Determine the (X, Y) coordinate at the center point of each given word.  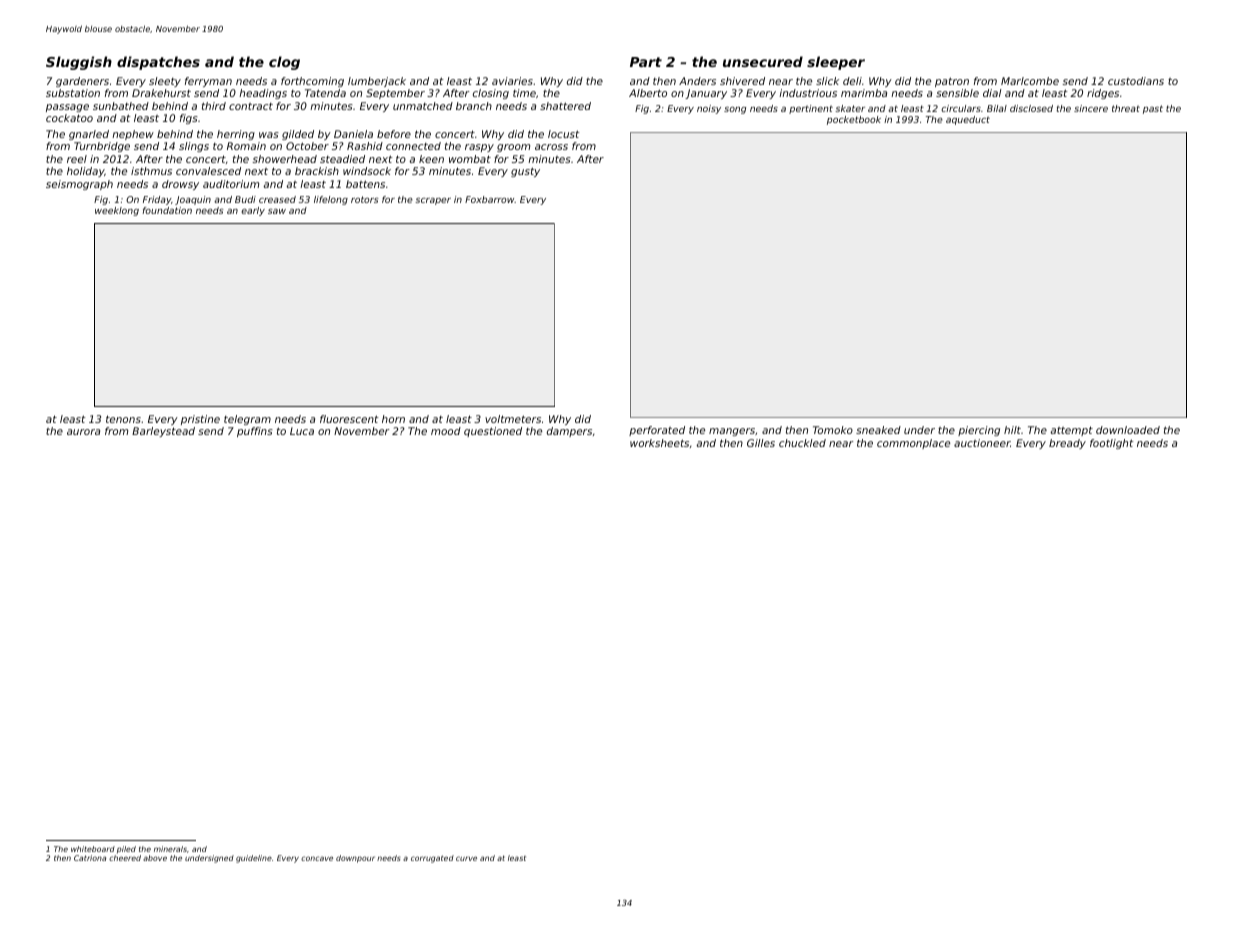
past (1153, 109)
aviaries (512, 81)
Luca (302, 431)
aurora (83, 432)
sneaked (878, 430)
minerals (170, 849)
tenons (123, 419)
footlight (1112, 444)
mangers (732, 432)
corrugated (432, 859)
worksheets (659, 443)
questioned (493, 432)
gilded (298, 135)
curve (466, 858)
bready (1067, 444)
